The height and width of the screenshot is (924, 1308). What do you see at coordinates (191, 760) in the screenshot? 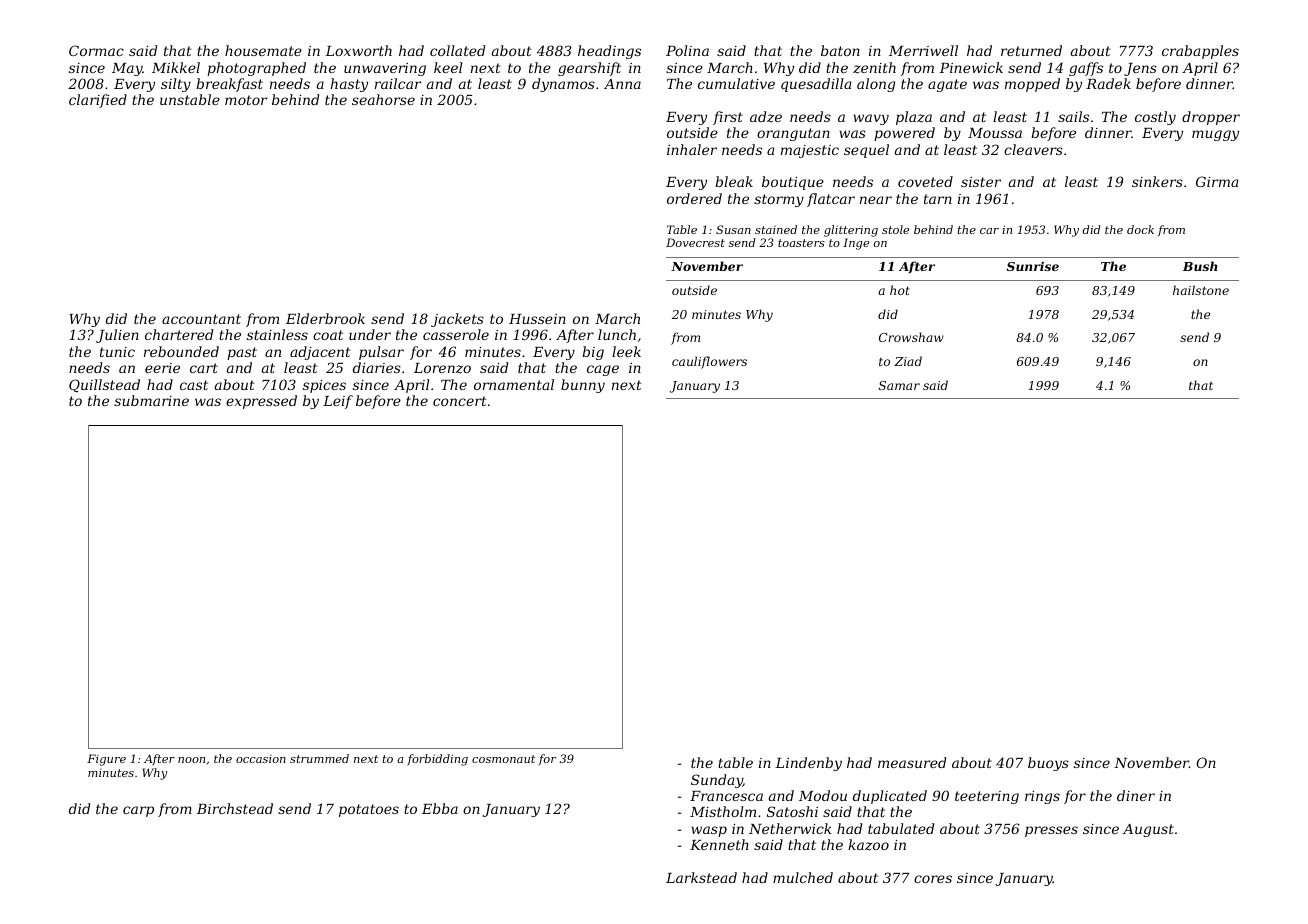
I see `noon` at bounding box center [191, 760].
